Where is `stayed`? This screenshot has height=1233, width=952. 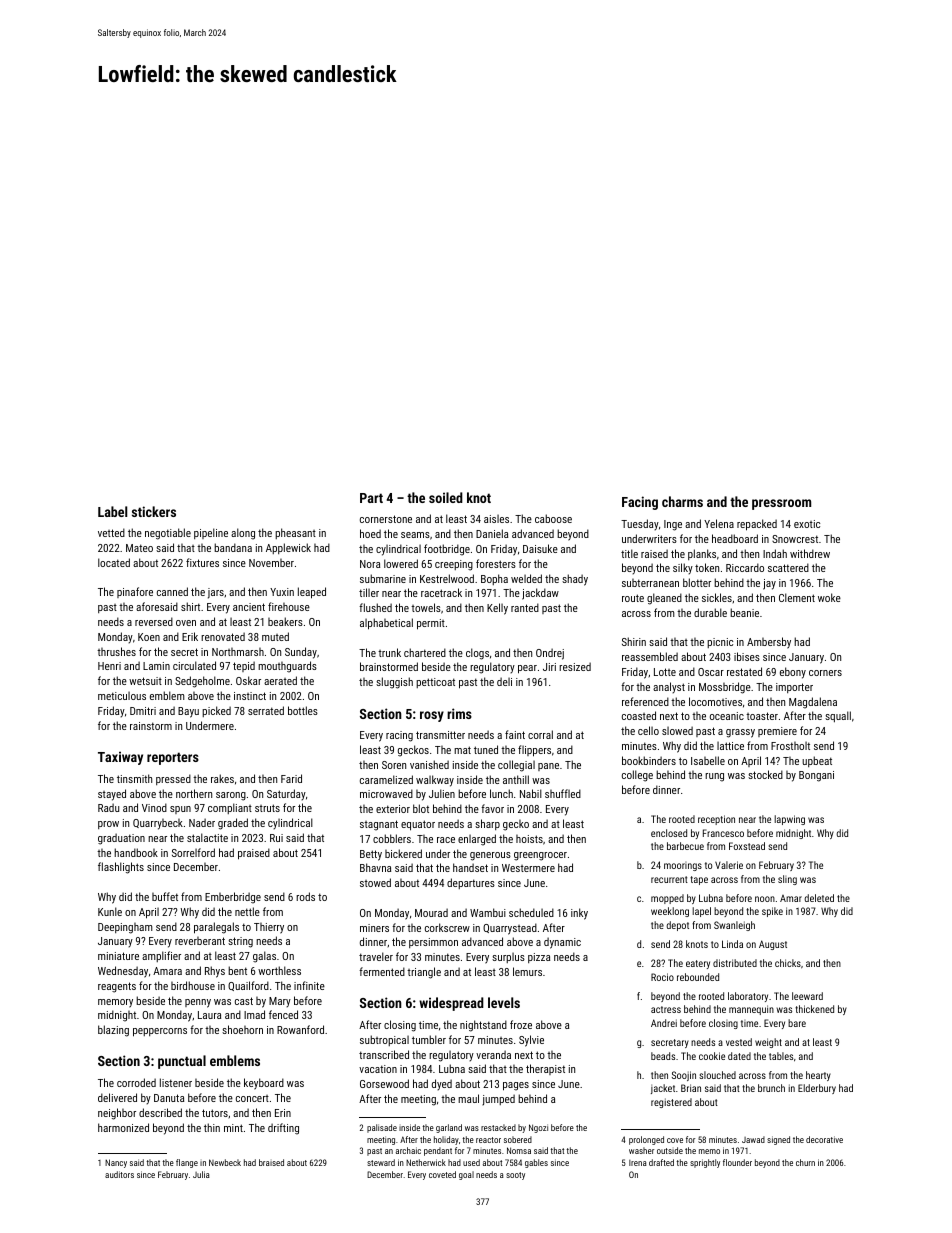 stayed is located at coordinates (112, 795).
